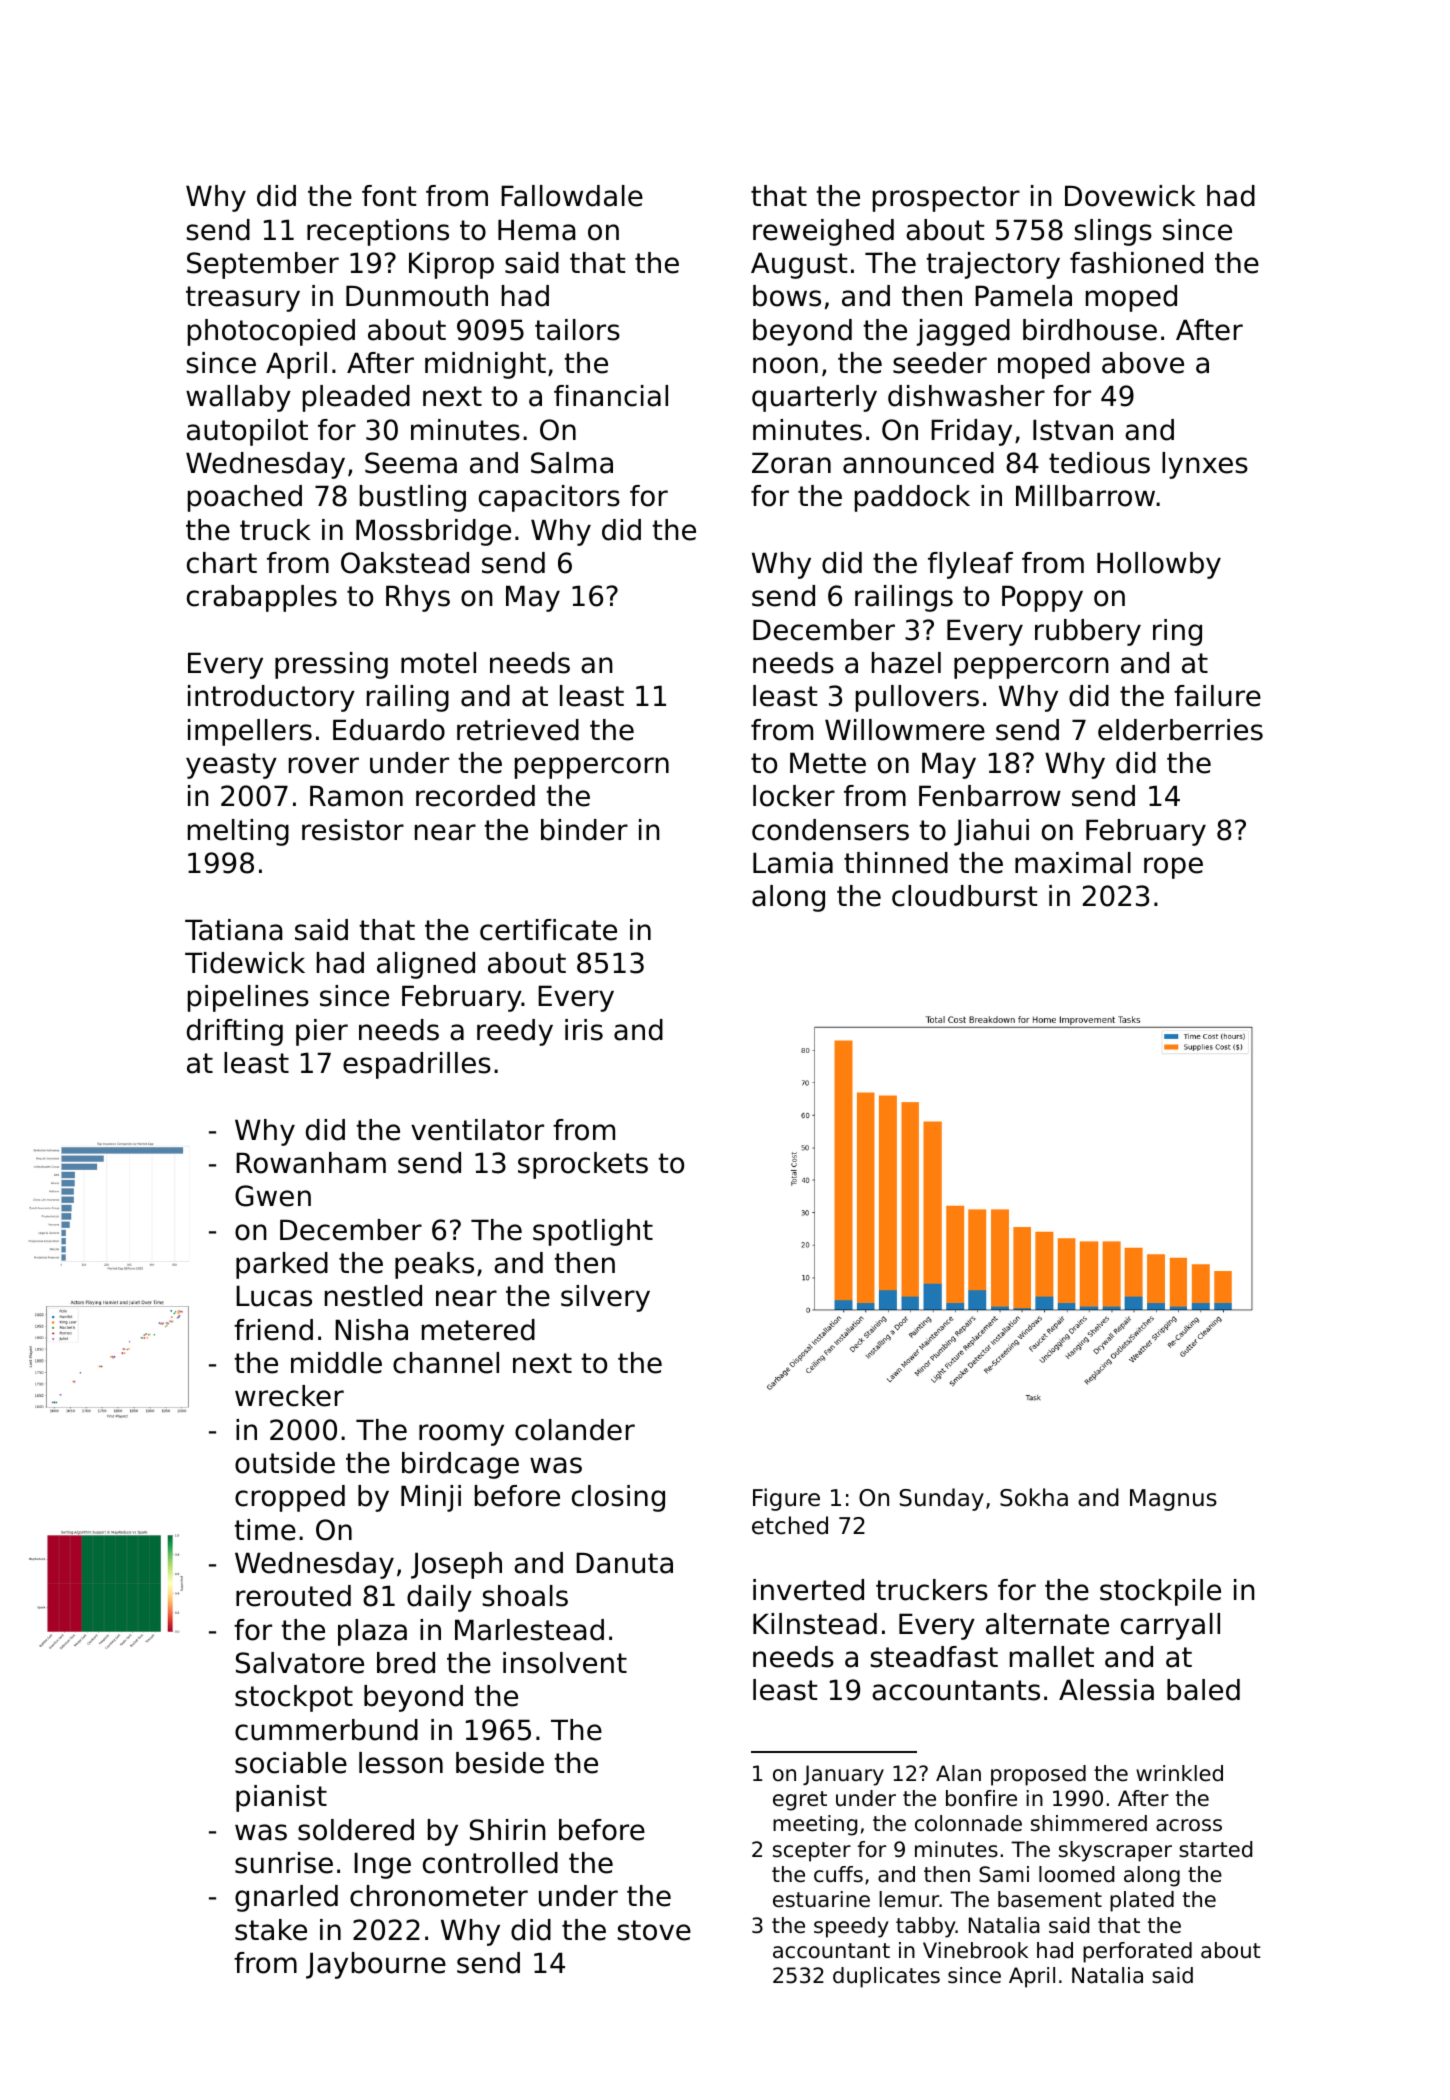 This document has height=2100, width=1450. I want to click on chronometer, so click(439, 1896).
